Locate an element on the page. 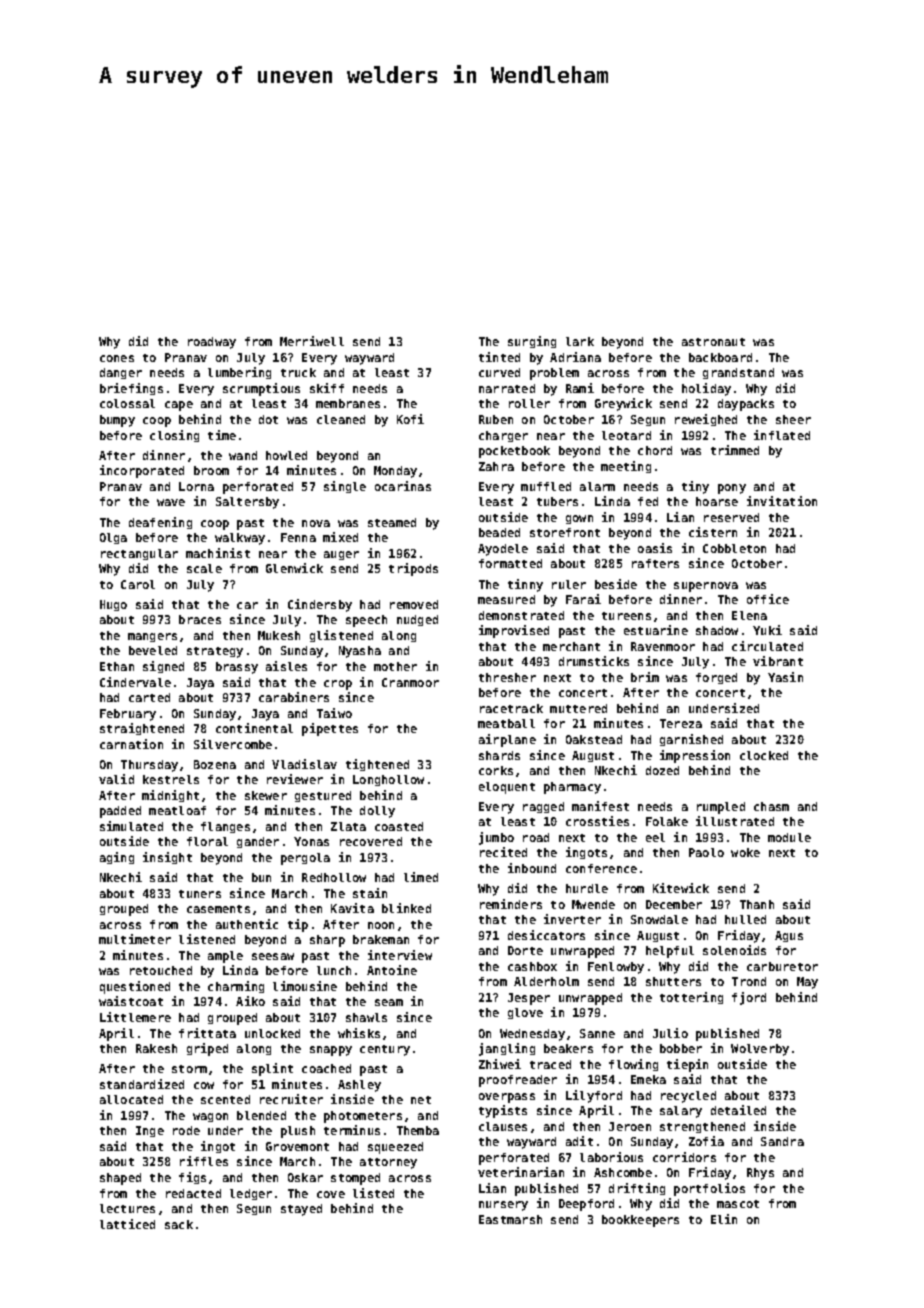 The height and width of the document is (1308, 924). beside is located at coordinates (616, 584).
